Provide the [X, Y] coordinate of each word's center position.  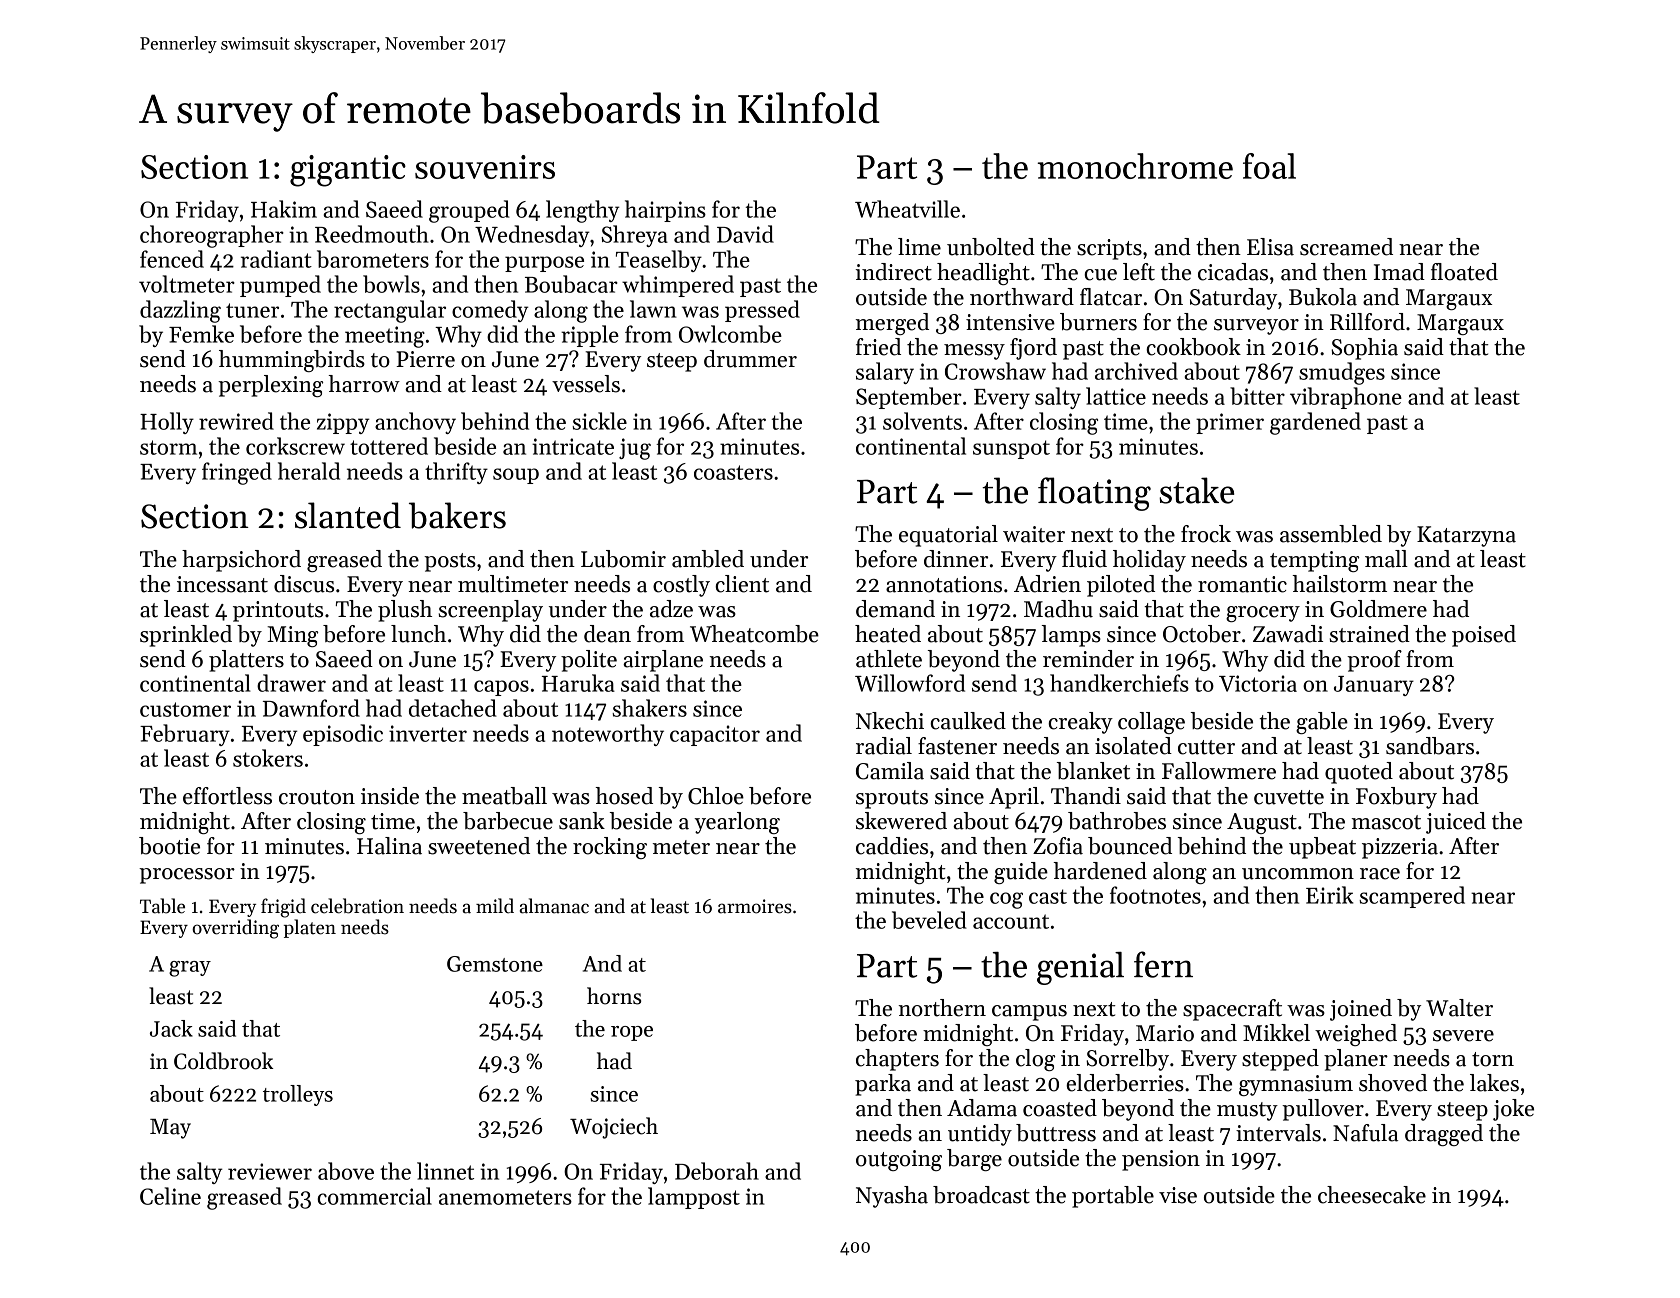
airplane [663, 661]
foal [1269, 166]
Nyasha [892, 1197]
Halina [389, 846]
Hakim [284, 209]
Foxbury [1396, 798]
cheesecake [1372, 1195]
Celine [170, 1196]
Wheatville [907, 209]
